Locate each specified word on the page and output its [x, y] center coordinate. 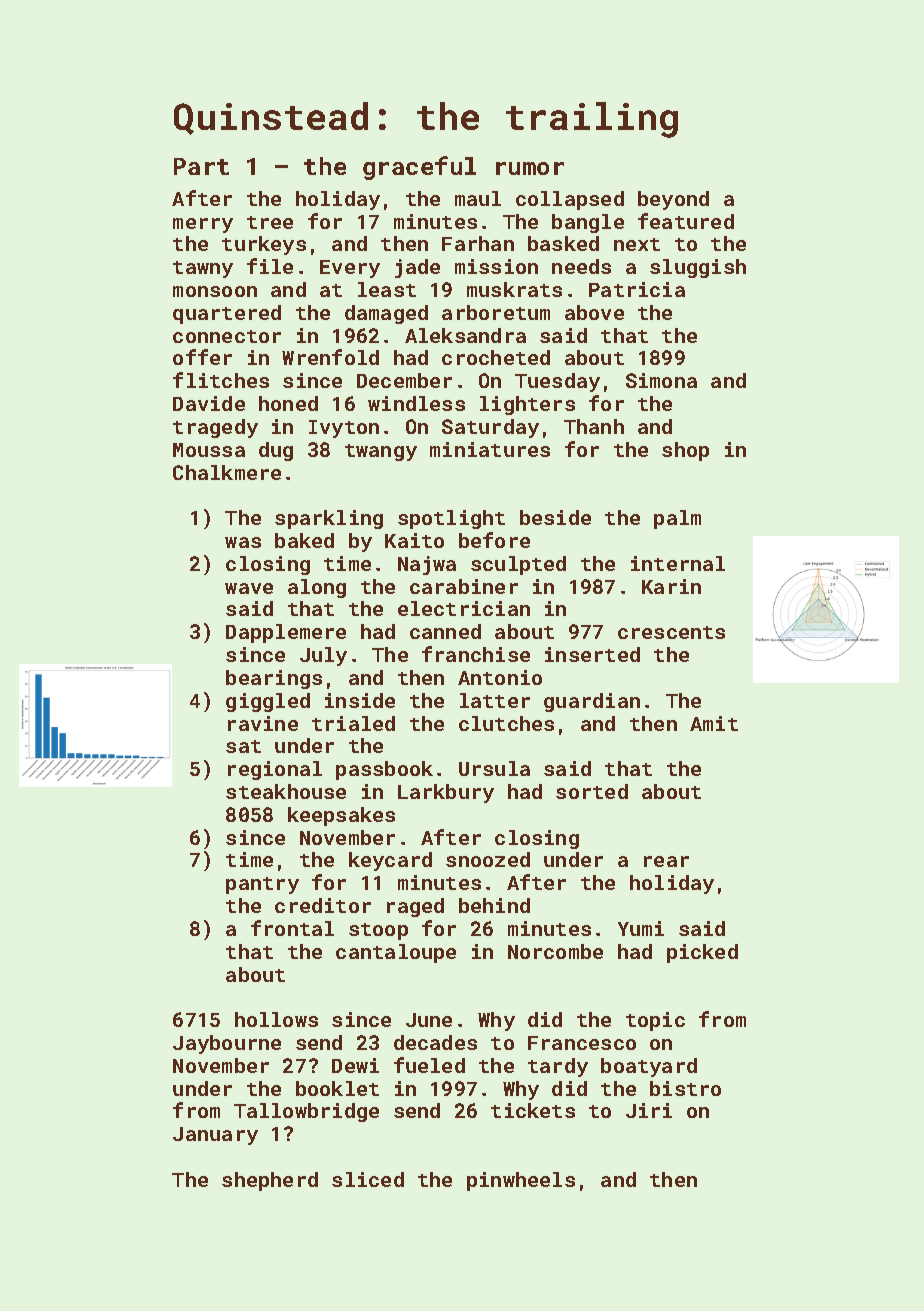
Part [201, 166]
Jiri [649, 1110]
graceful [419, 168]
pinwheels [521, 1181]
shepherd [270, 1181]
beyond [673, 200]
